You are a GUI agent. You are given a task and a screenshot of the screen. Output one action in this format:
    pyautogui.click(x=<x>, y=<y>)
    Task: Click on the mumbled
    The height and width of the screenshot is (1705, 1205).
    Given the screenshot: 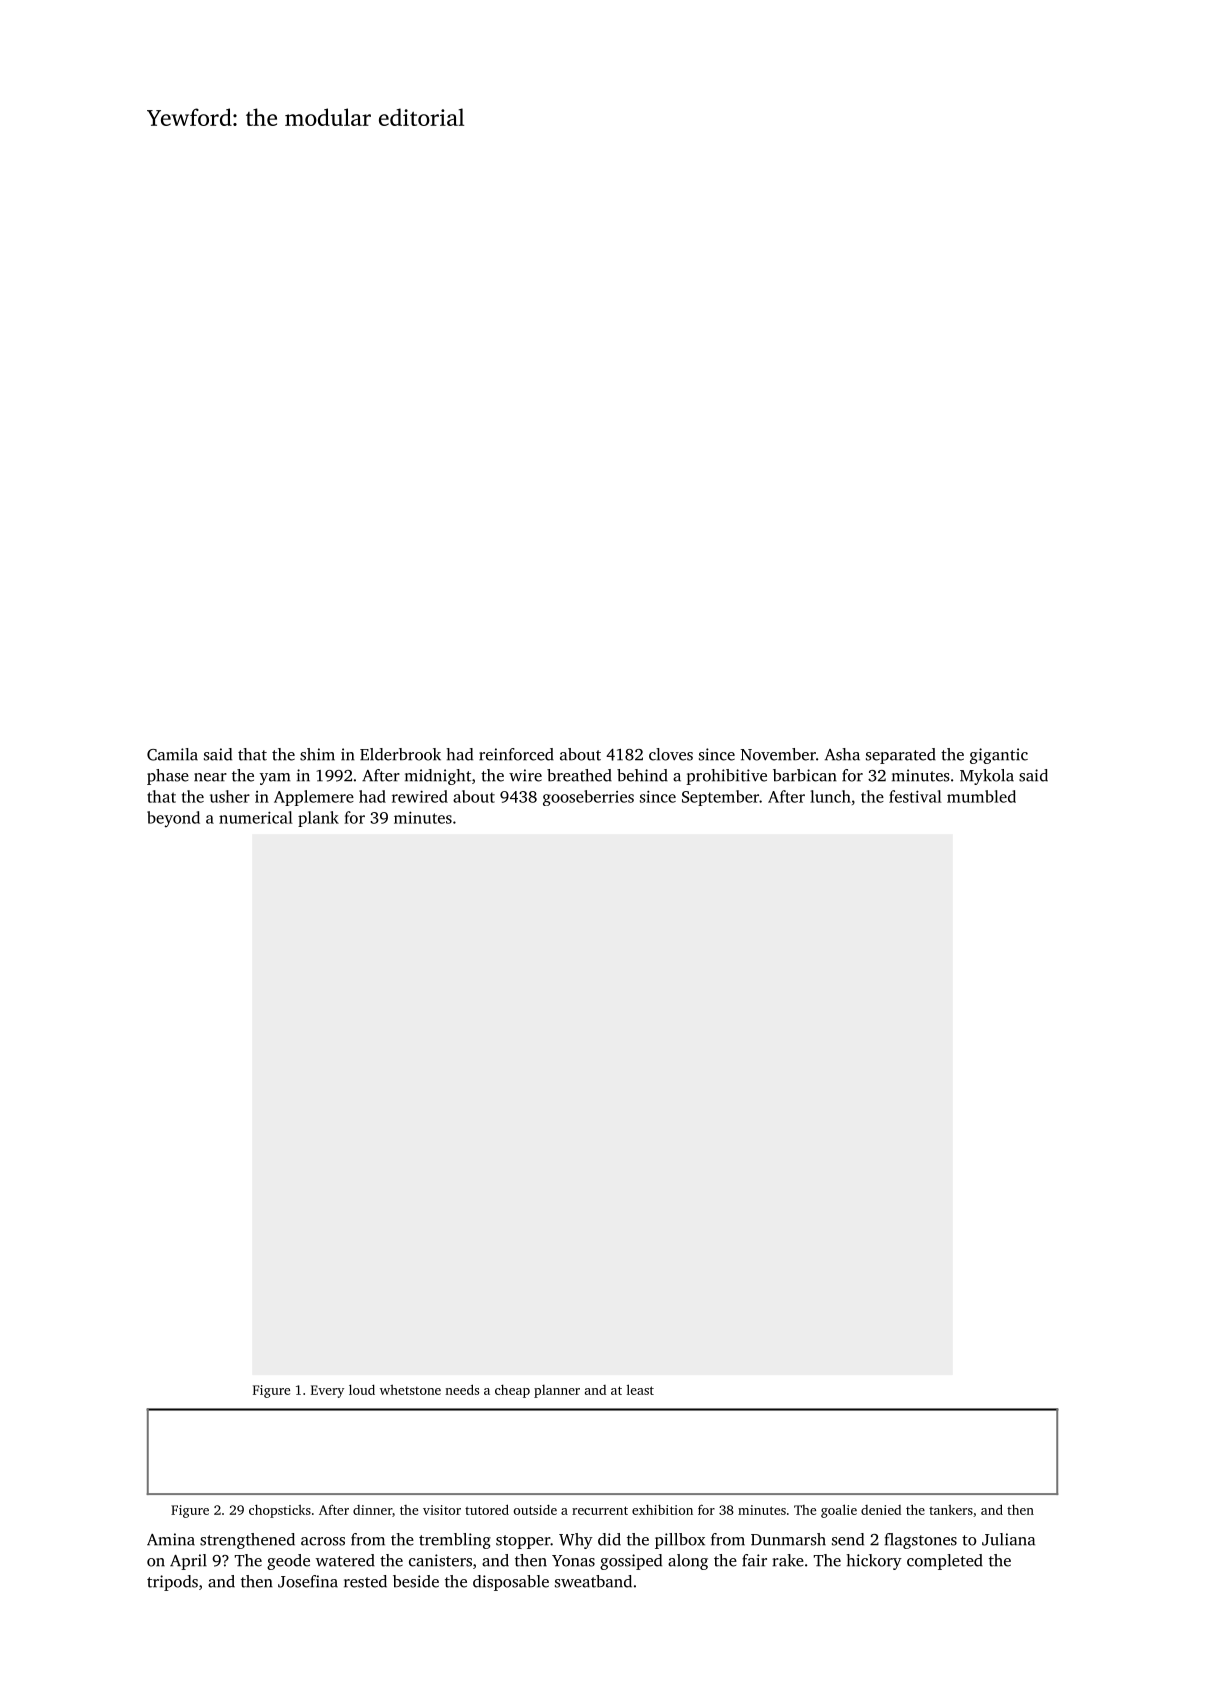 What is the action you would take?
    pyautogui.click(x=981, y=796)
